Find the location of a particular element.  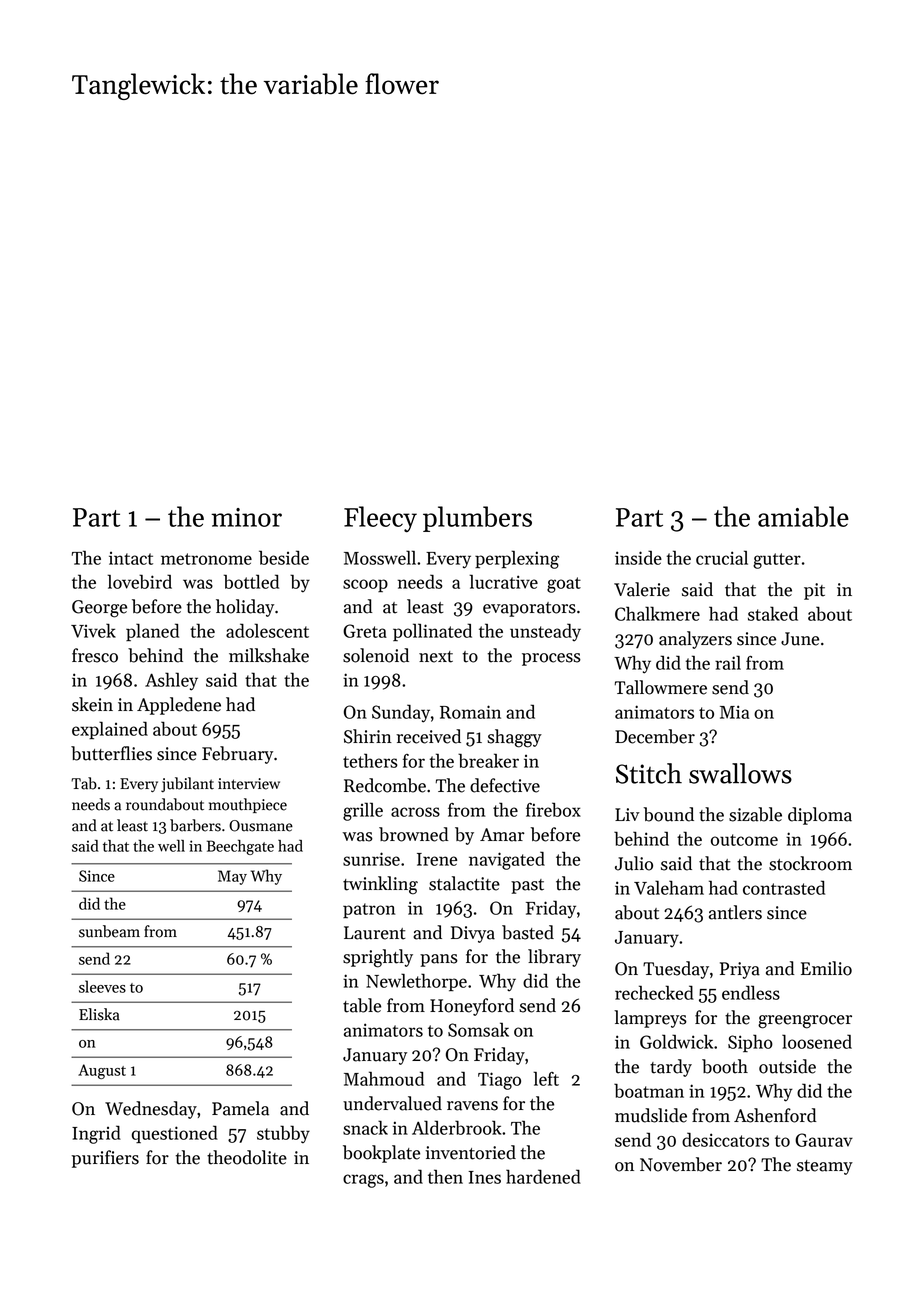

table is located at coordinates (362, 1005).
